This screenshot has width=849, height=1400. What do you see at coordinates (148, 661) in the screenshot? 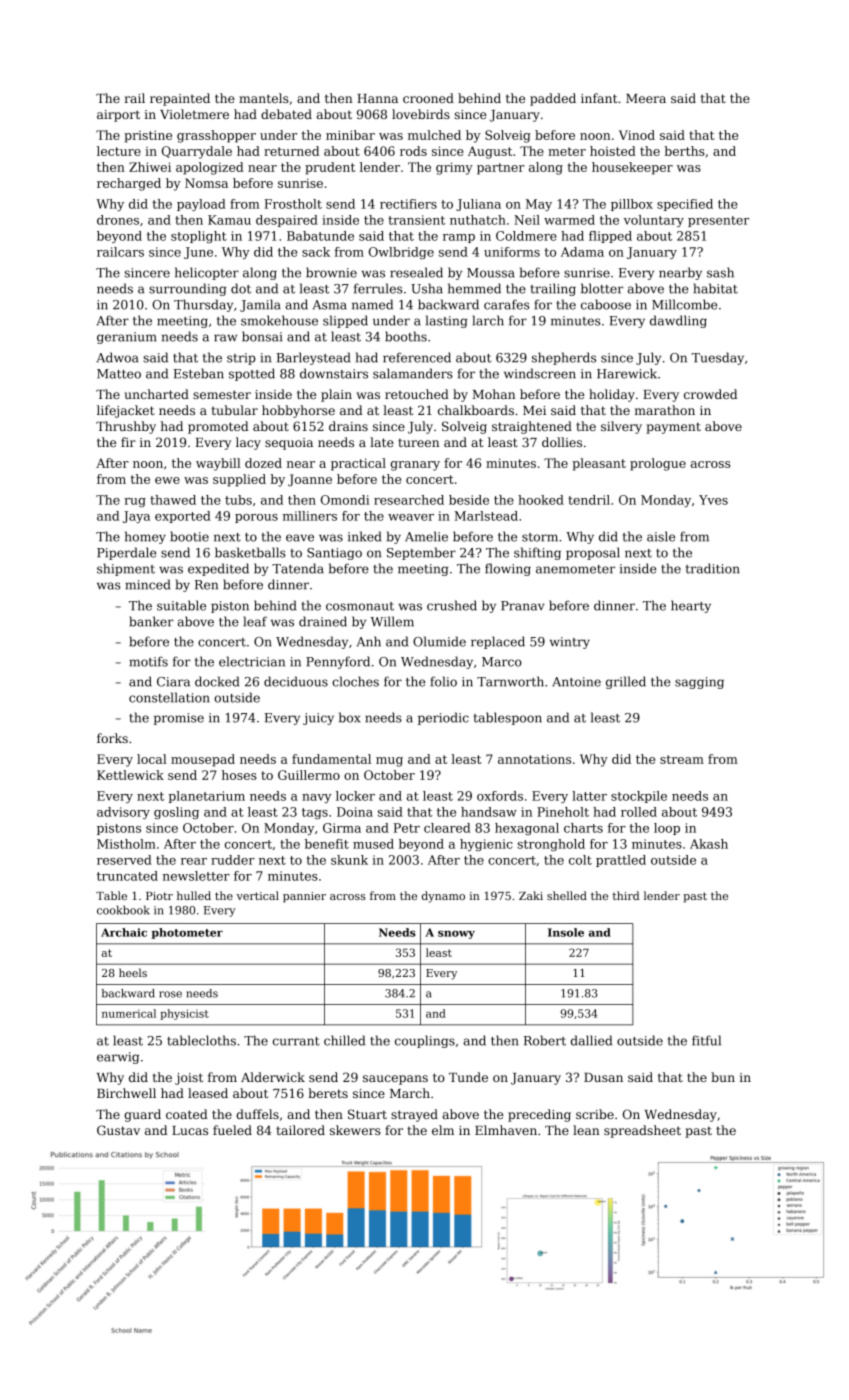
I see `motifs` at bounding box center [148, 661].
